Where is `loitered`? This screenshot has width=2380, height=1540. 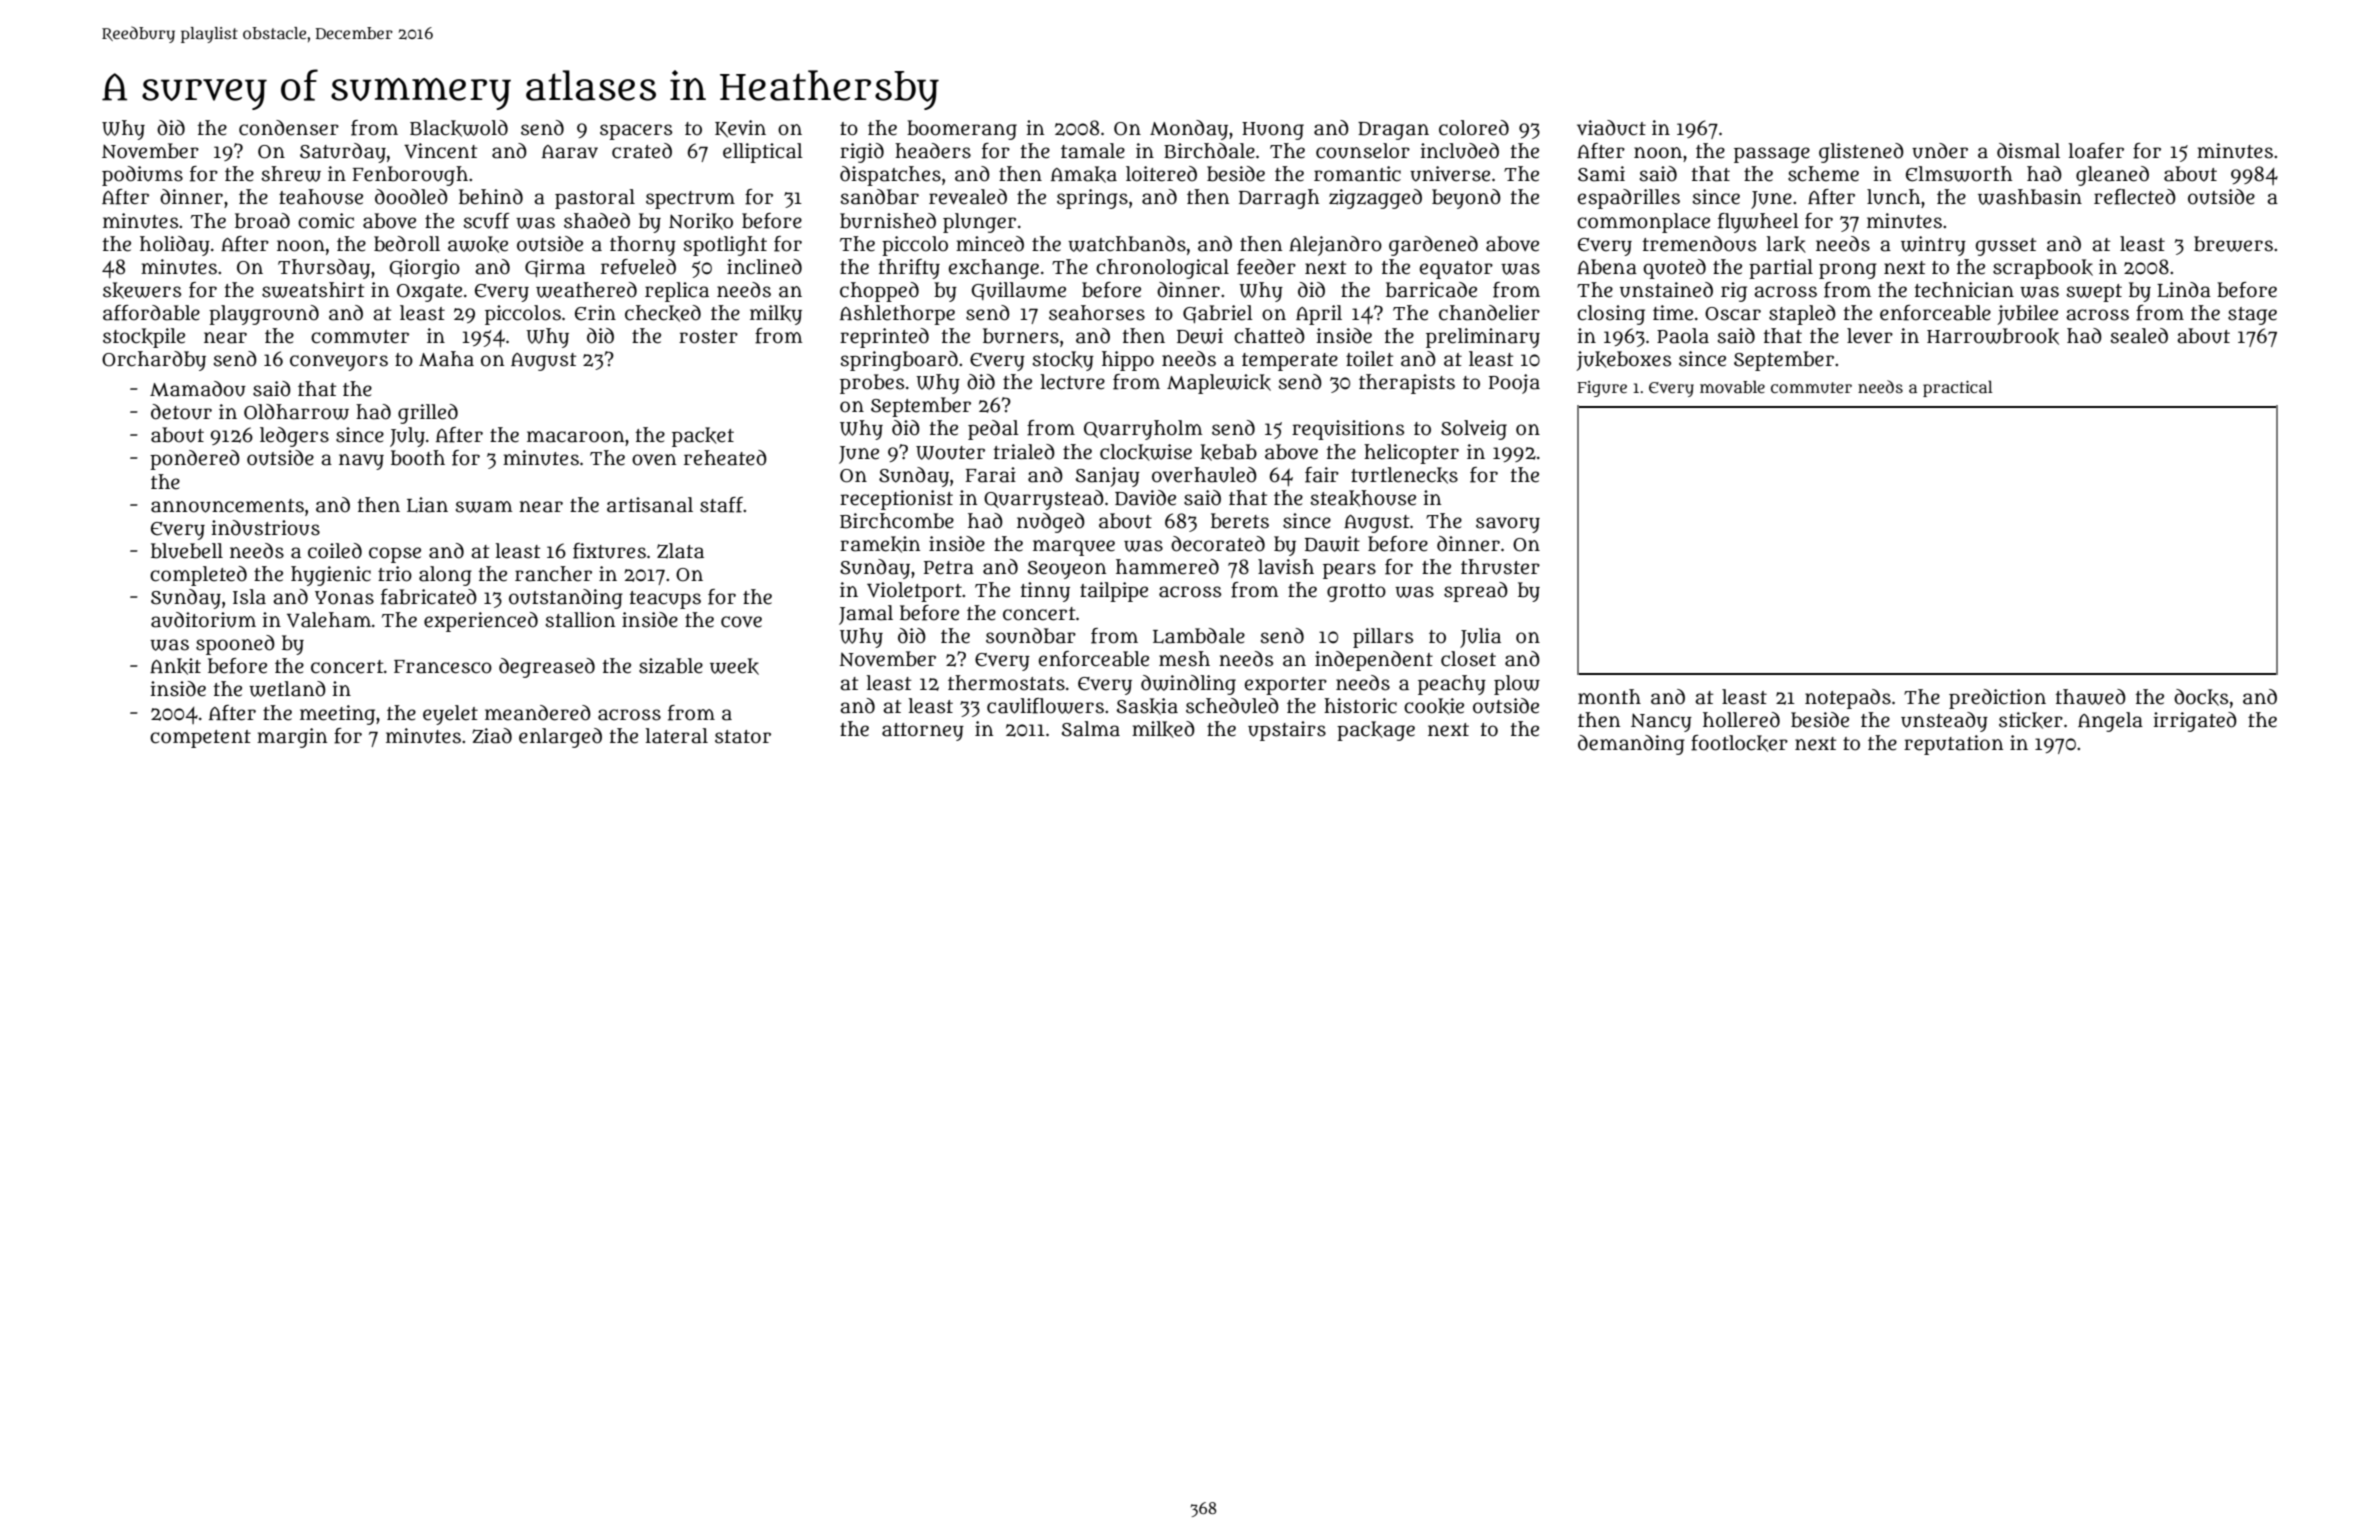 loitered is located at coordinates (1161, 174).
